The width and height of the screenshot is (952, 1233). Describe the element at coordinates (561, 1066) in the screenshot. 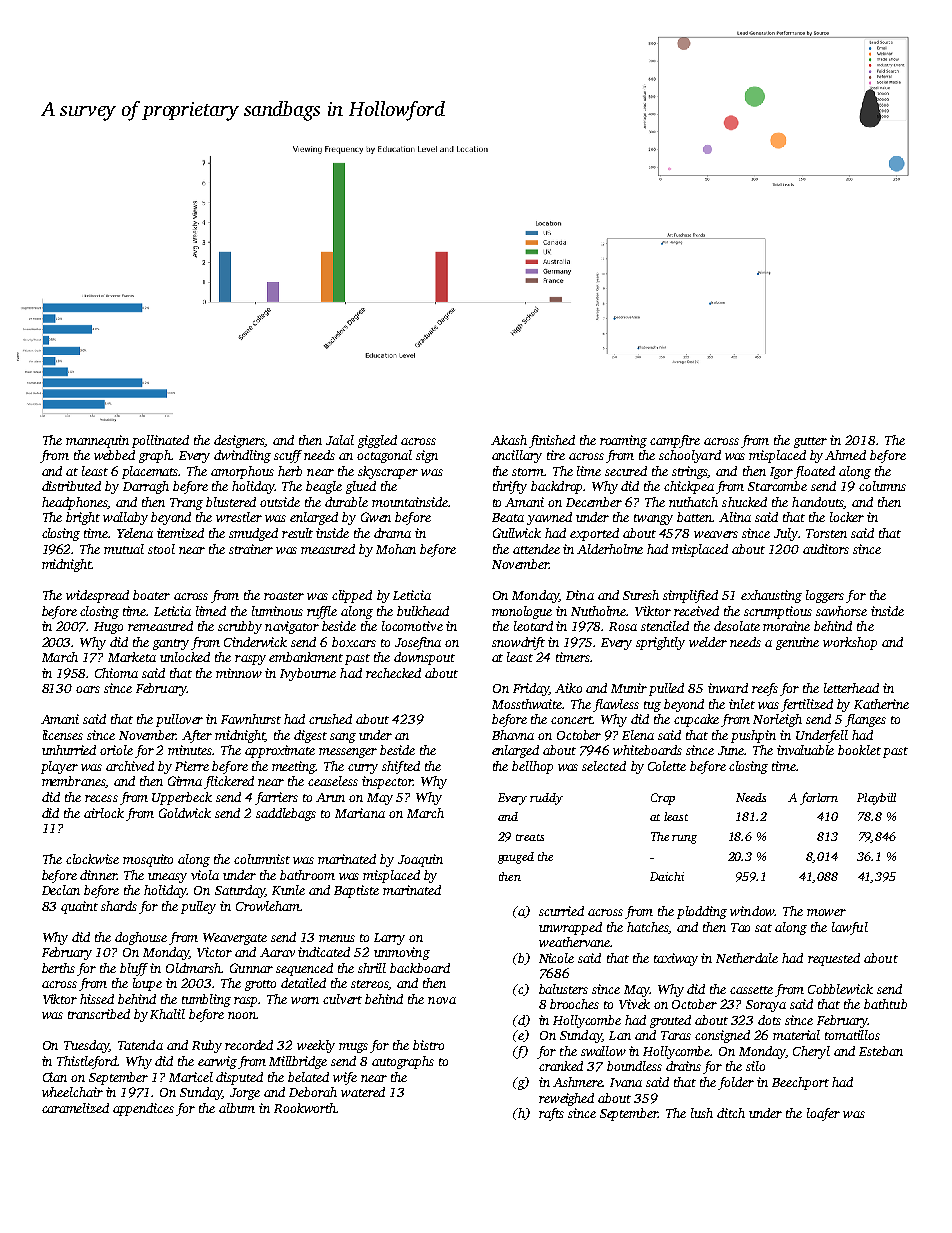

I see `cranked` at that location.
